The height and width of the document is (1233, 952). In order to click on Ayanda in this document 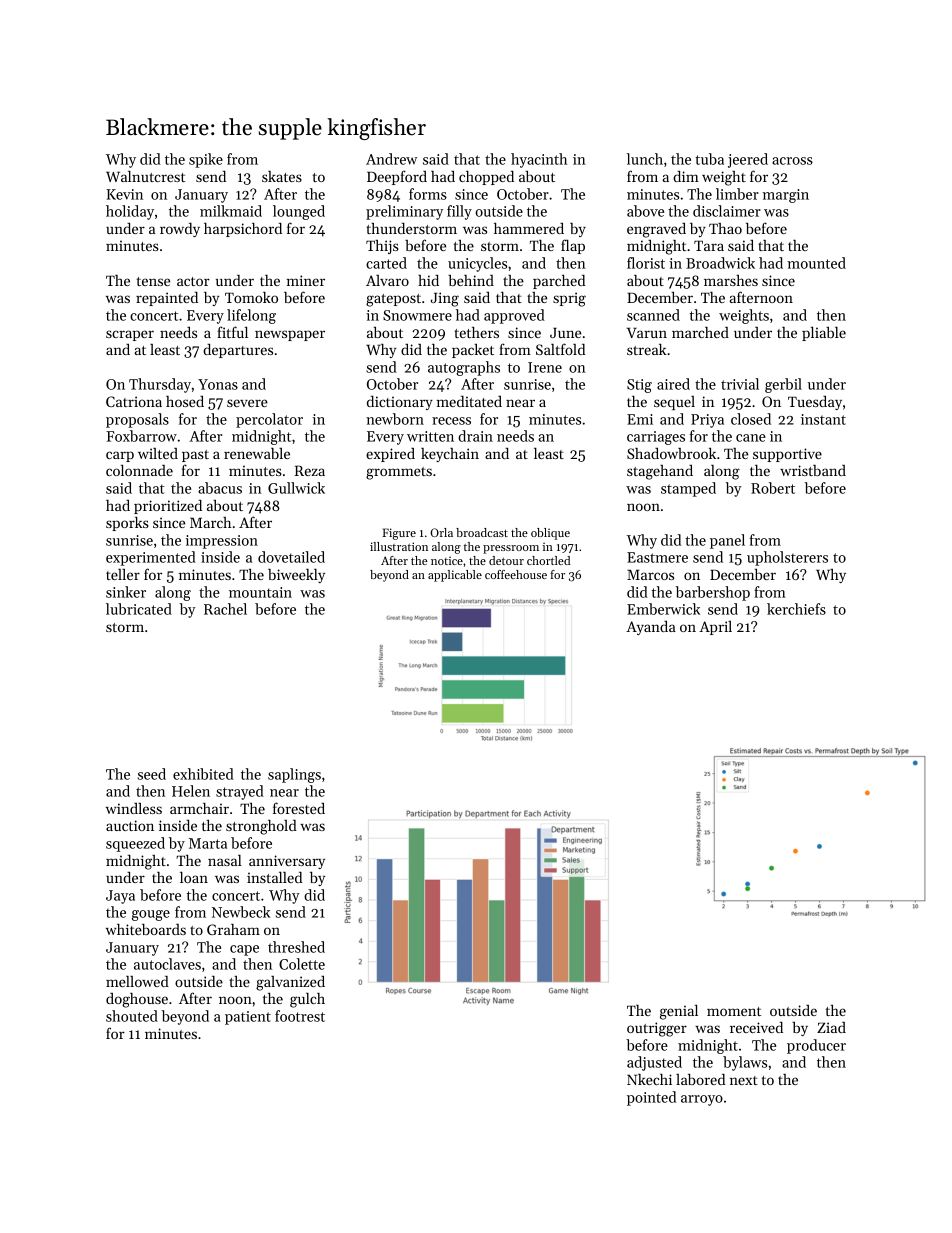, I will do `click(651, 628)`.
